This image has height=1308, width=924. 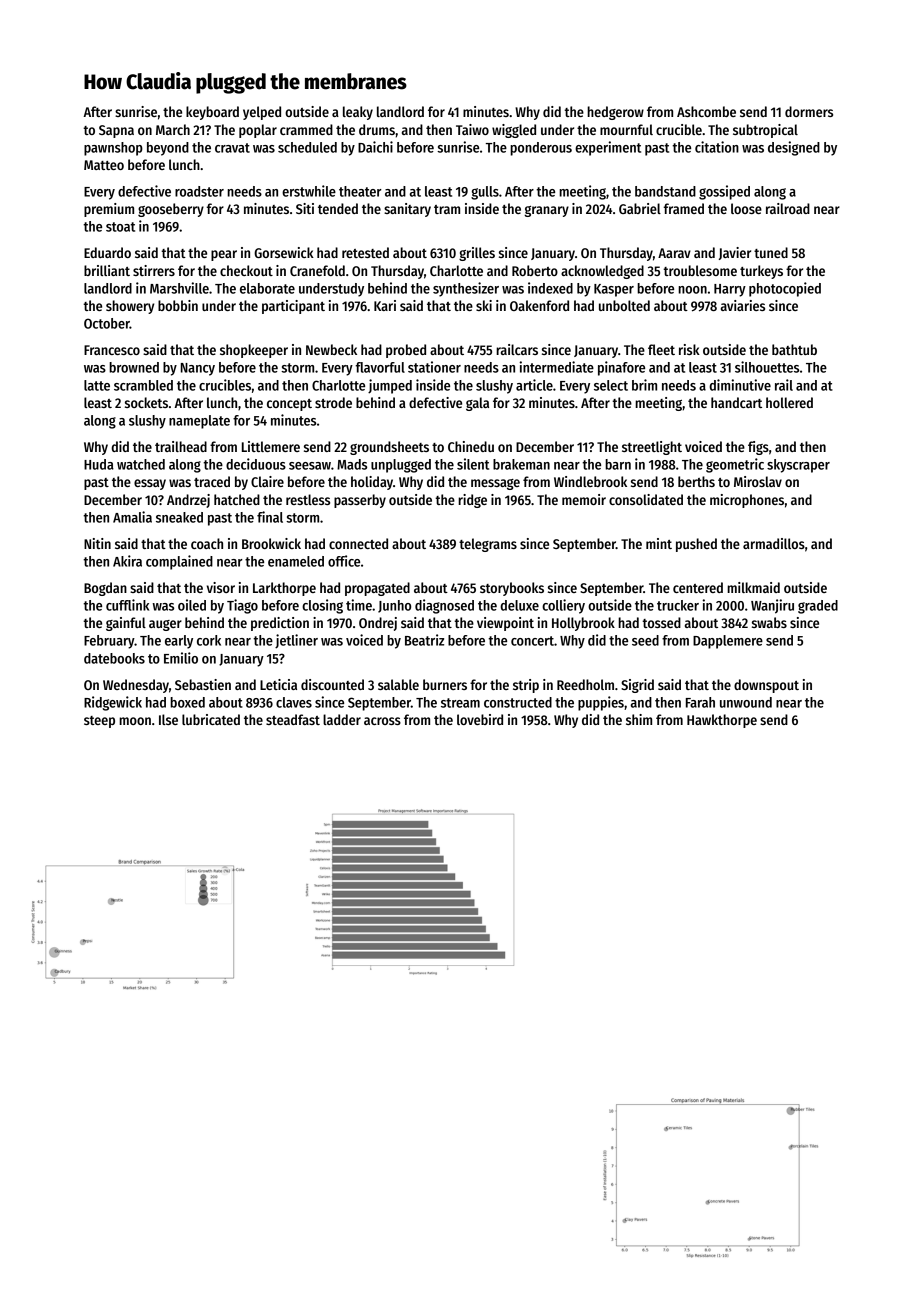 I want to click on hedgerow, so click(x=615, y=113).
